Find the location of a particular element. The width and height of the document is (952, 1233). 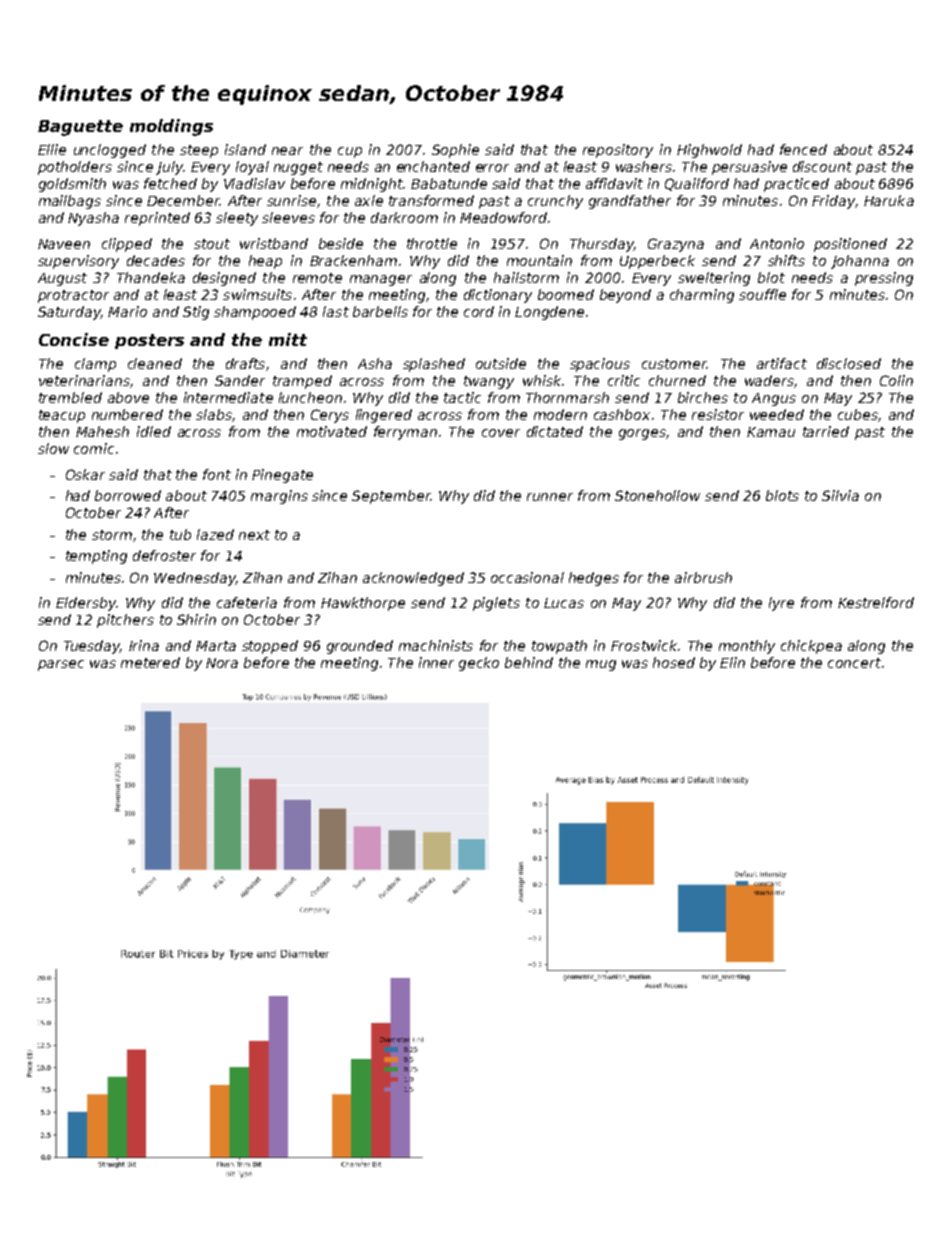

margins is located at coordinates (279, 497).
